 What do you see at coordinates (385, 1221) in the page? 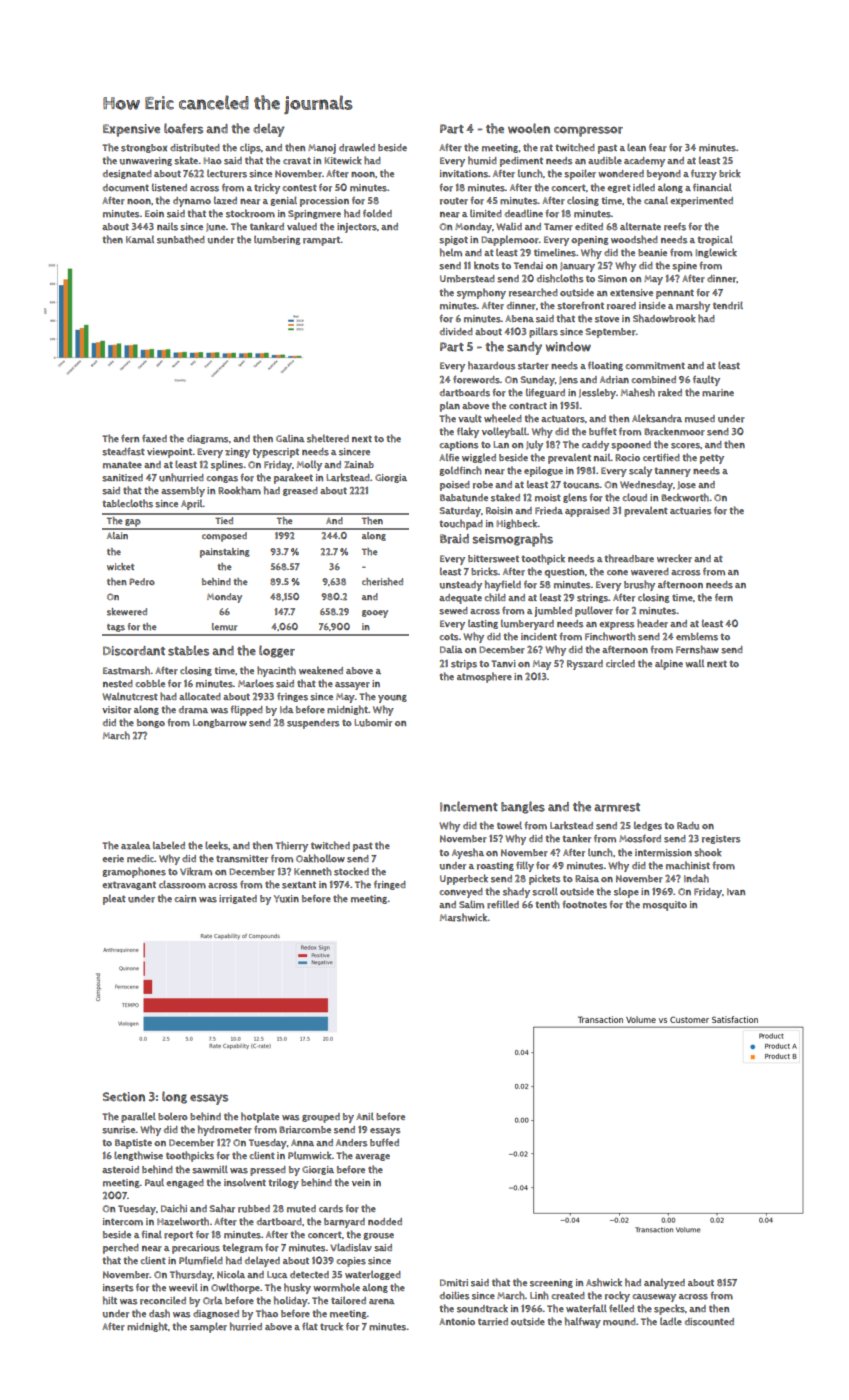
I see `nodded` at bounding box center [385, 1221].
